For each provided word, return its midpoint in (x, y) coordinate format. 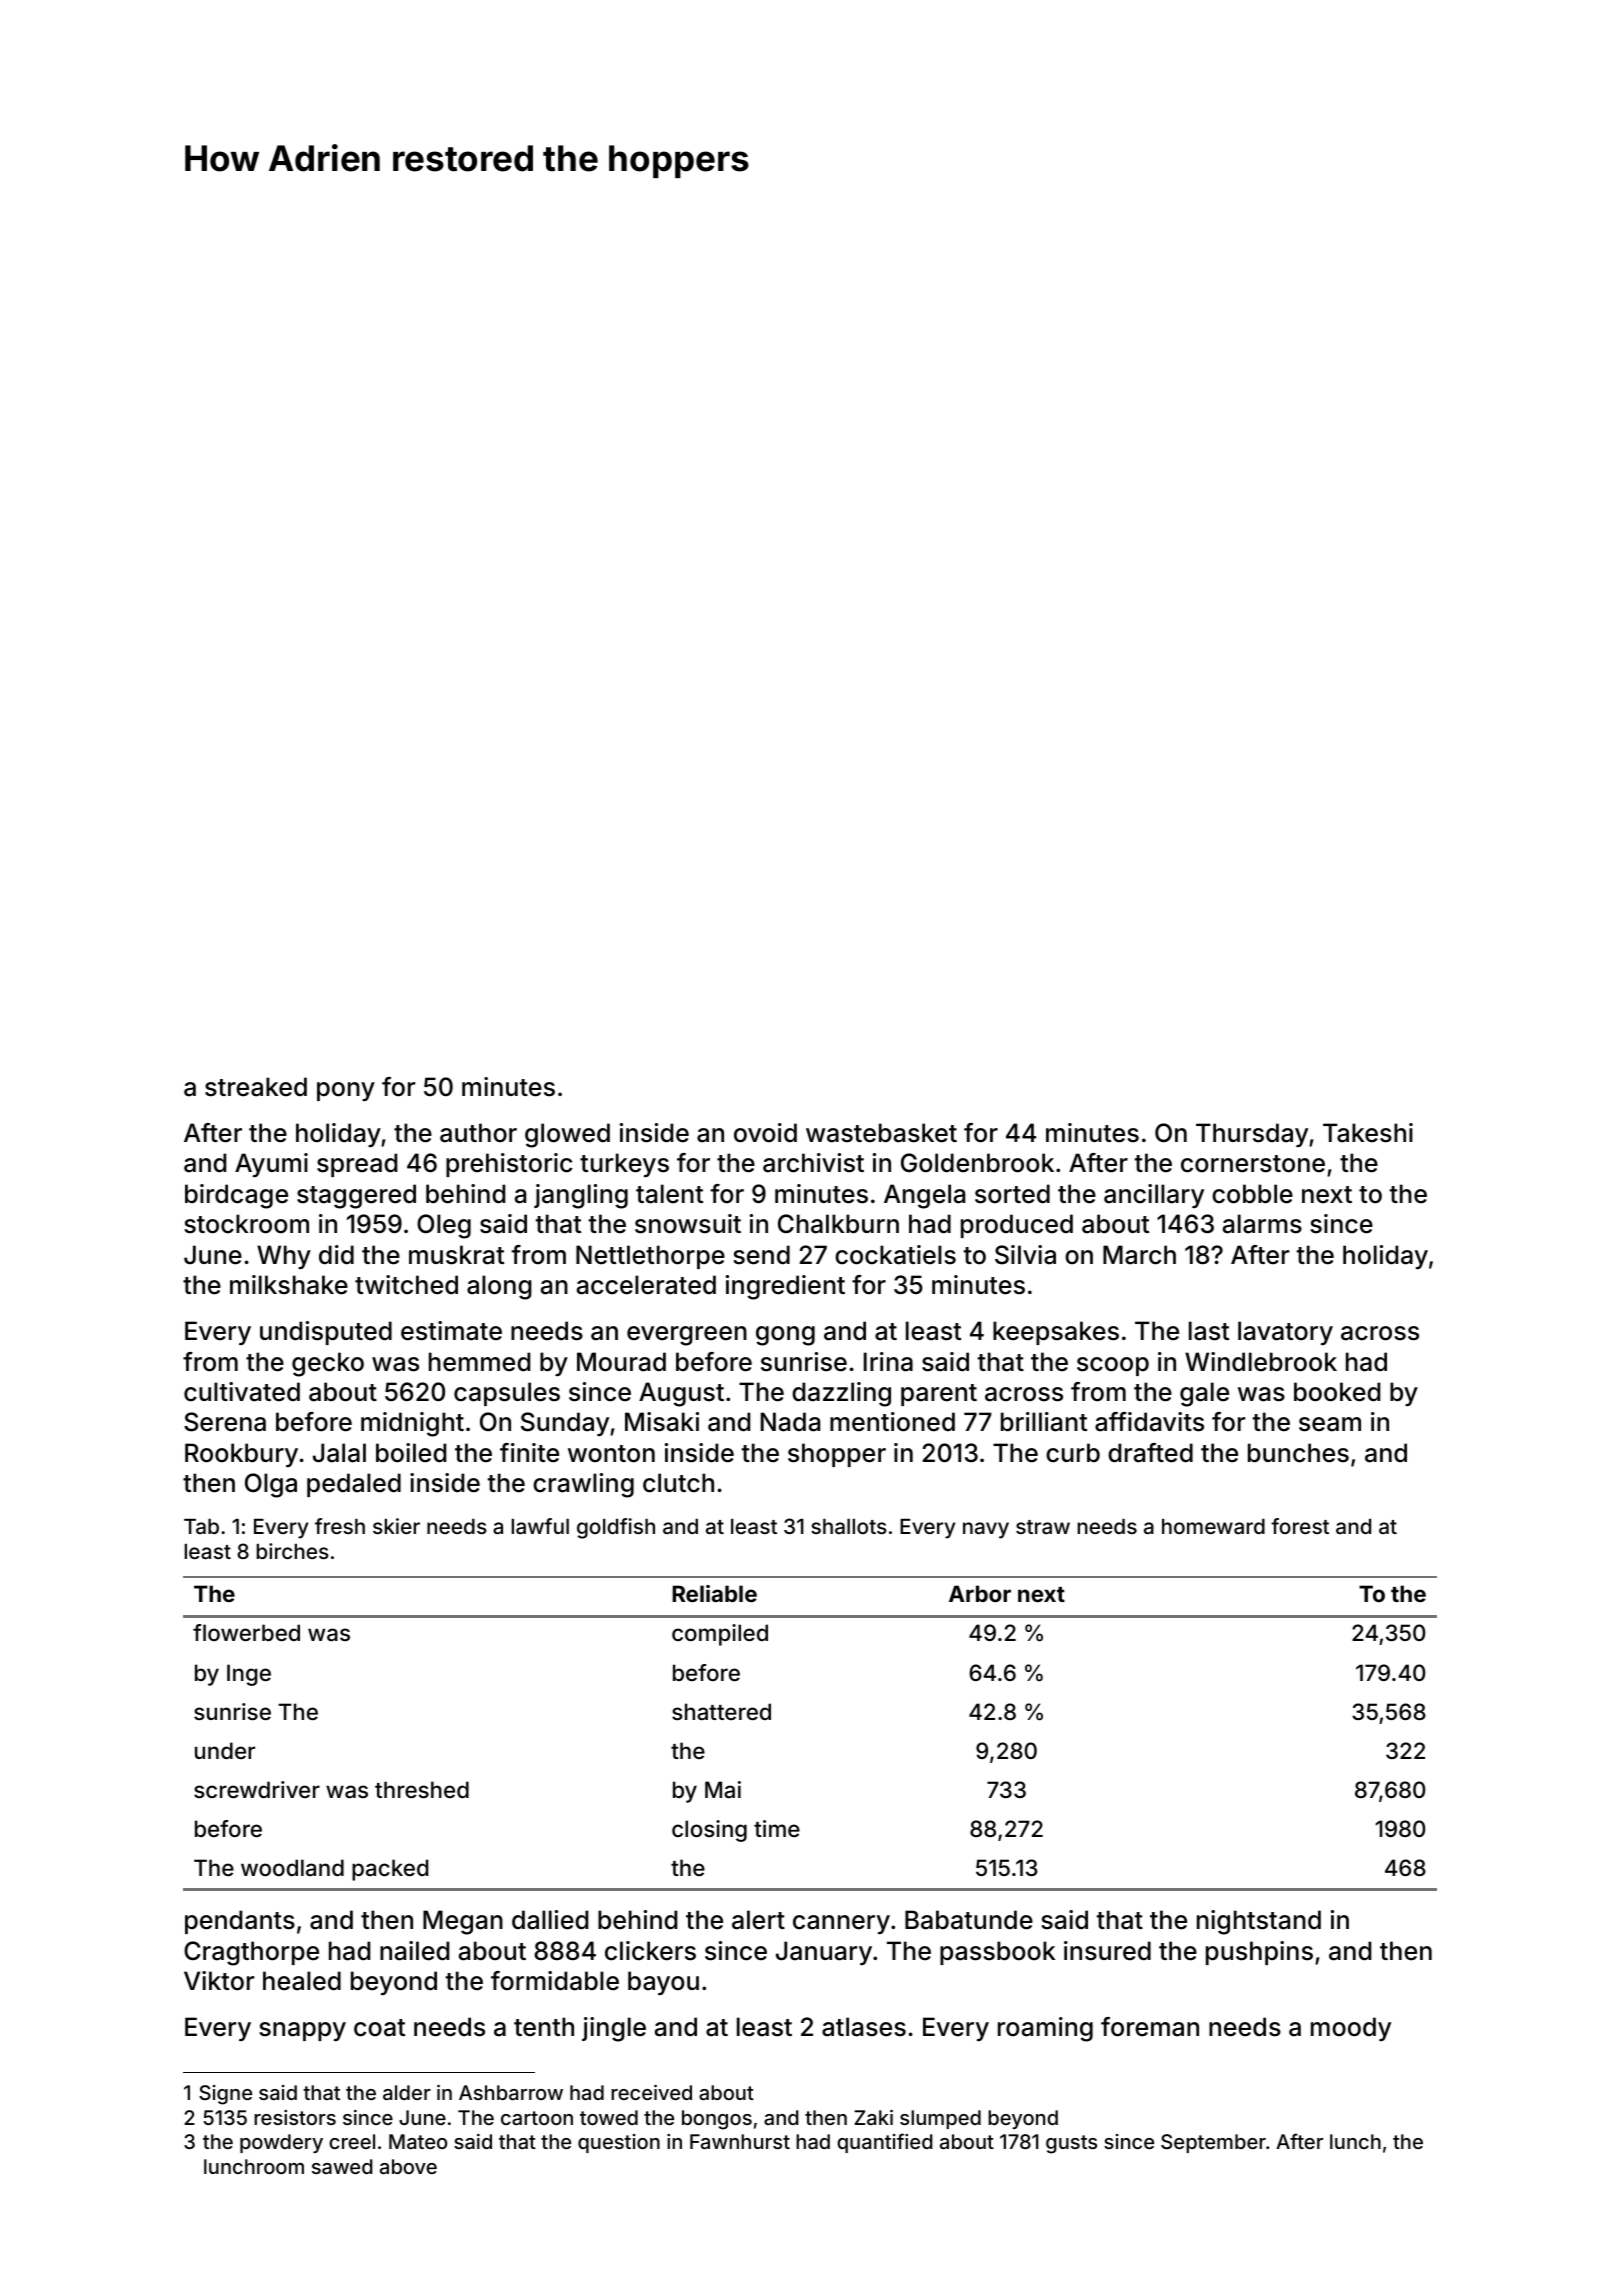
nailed (414, 1951)
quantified (885, 2143)
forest (1300, 1526)
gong (785, 1336)
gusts (1071, 2144)
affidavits (1149, 1422)
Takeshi (1368, 1133)
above (408, 2166)
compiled (720, 1635)
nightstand (1259, 1922)
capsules (507, 1394)
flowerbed (246, 1632)
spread (357, 1165)
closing (709, 1831)
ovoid (765, 1133)
